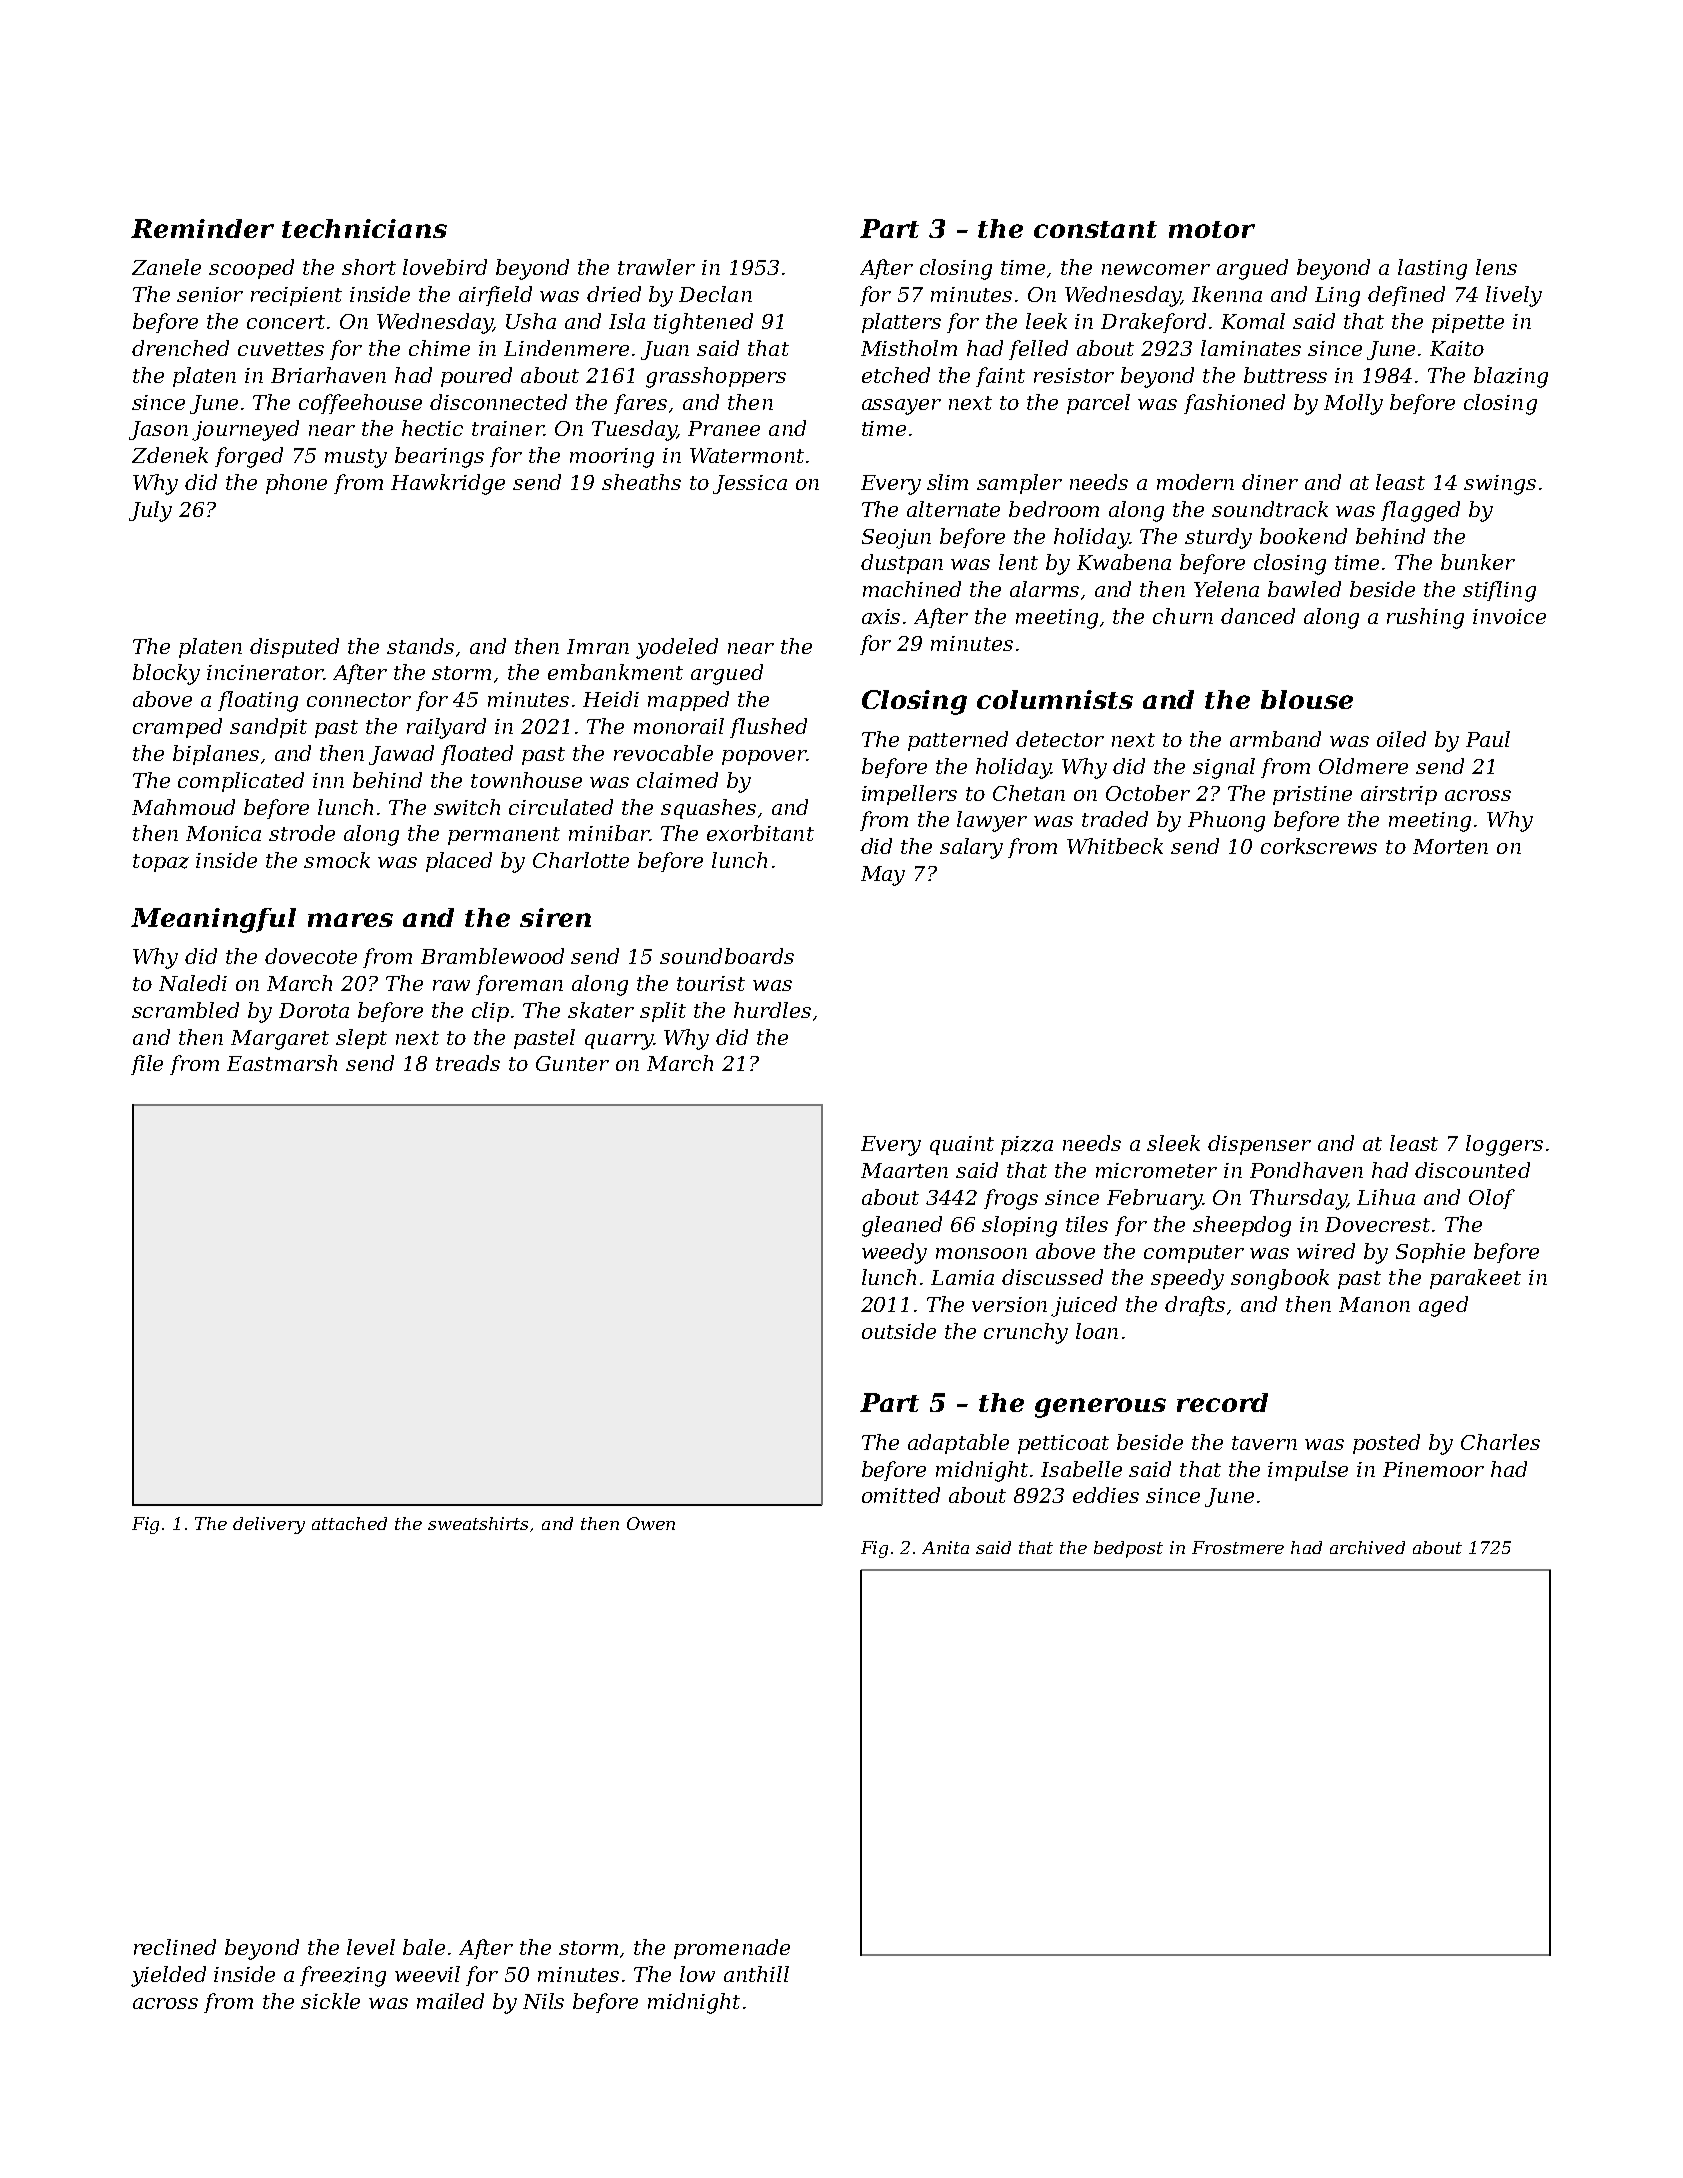  Describe the element at coordinates (716, 377) in the image. I see `grasshoppers` at that location.
